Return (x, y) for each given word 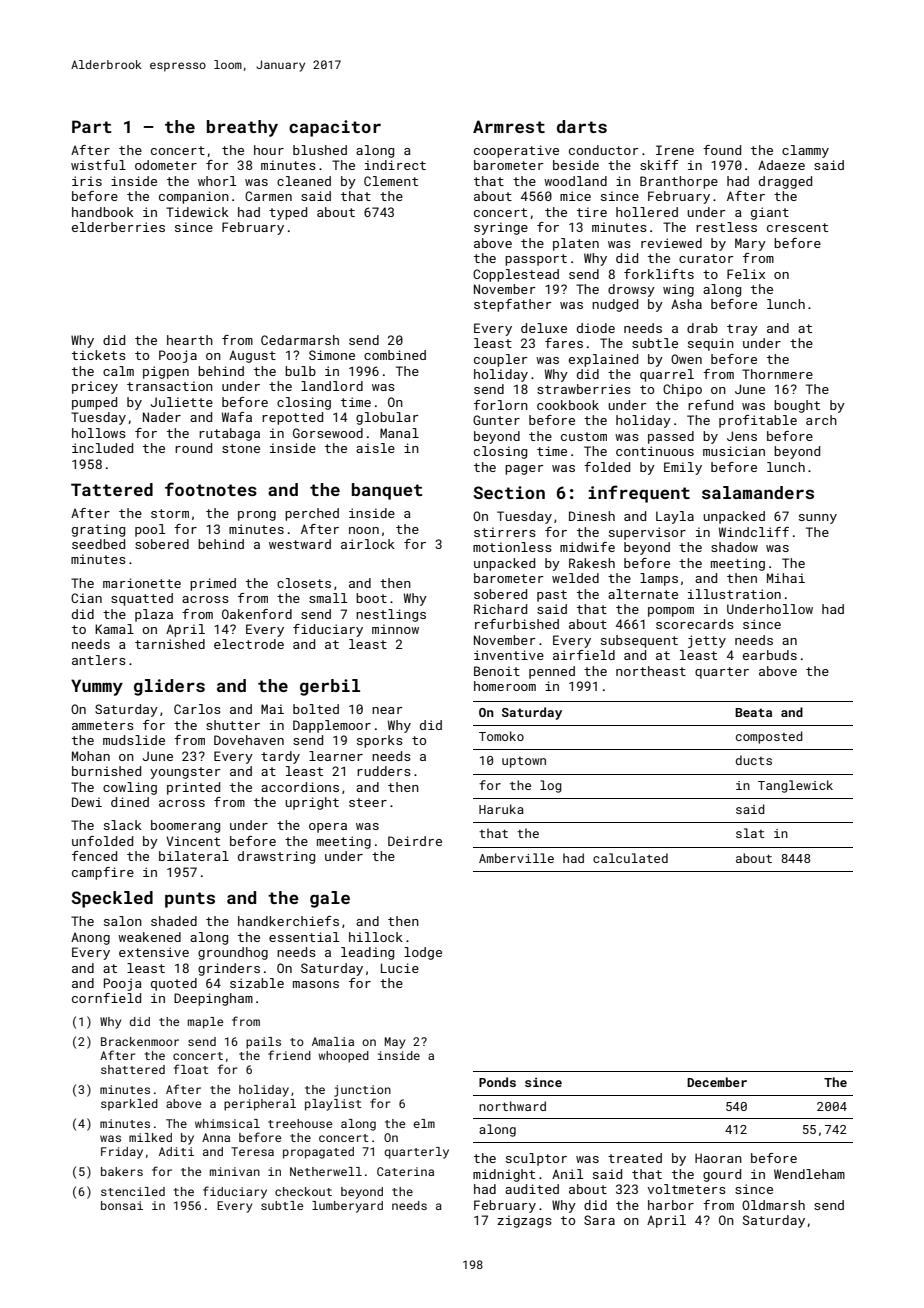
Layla (675, 517)
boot (371, 598)
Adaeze (781, 165)
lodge (423, 953)
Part (91, 126)
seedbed (98, 544)
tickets (99, 355)
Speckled (112, 899)
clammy (805, 151)
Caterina (405, 1171)
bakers (122, 1171)
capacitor (335, 128)
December (717, 1082)
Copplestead (516, 275)
